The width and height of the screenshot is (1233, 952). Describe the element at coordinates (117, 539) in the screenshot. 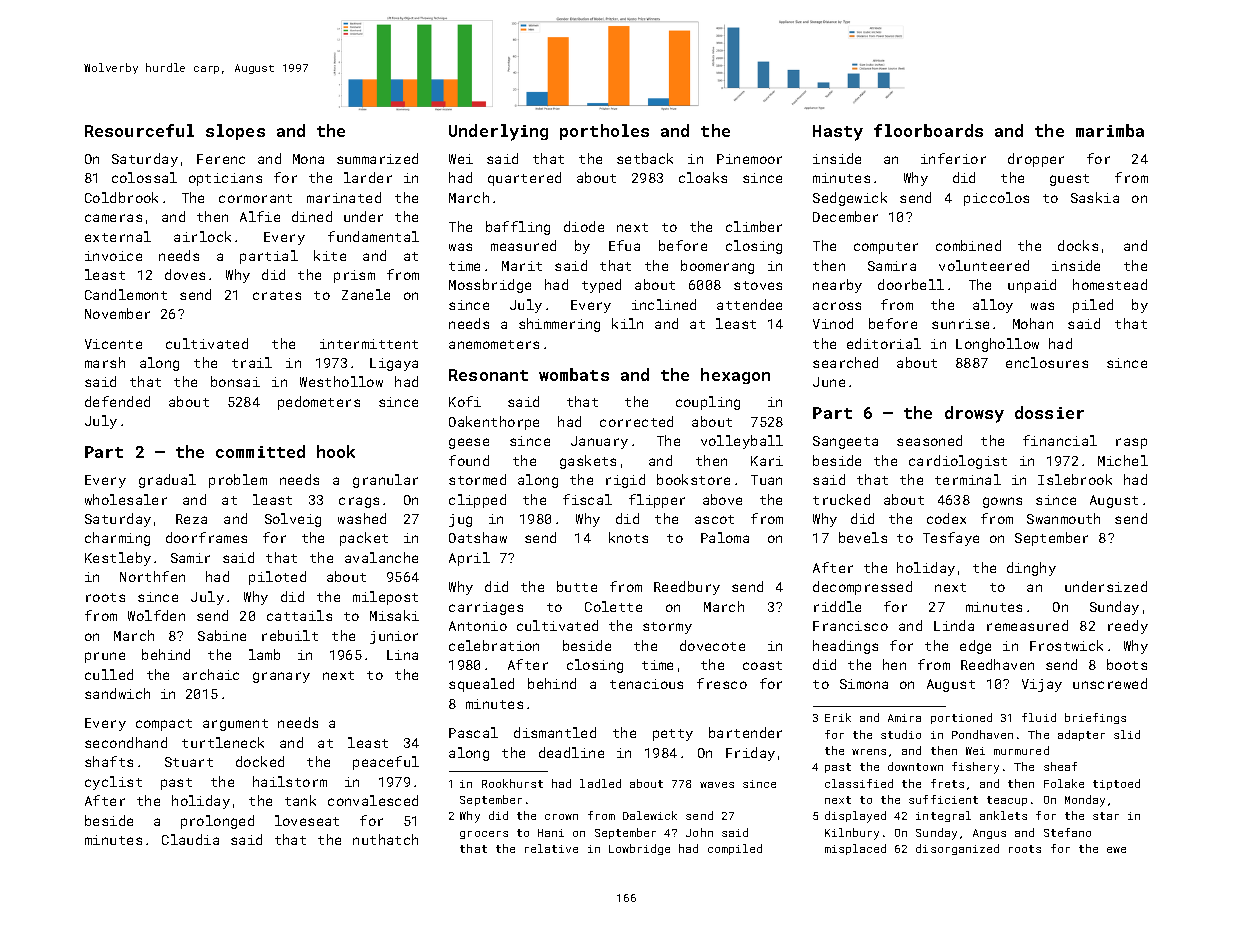

I see `charming` at that location.
